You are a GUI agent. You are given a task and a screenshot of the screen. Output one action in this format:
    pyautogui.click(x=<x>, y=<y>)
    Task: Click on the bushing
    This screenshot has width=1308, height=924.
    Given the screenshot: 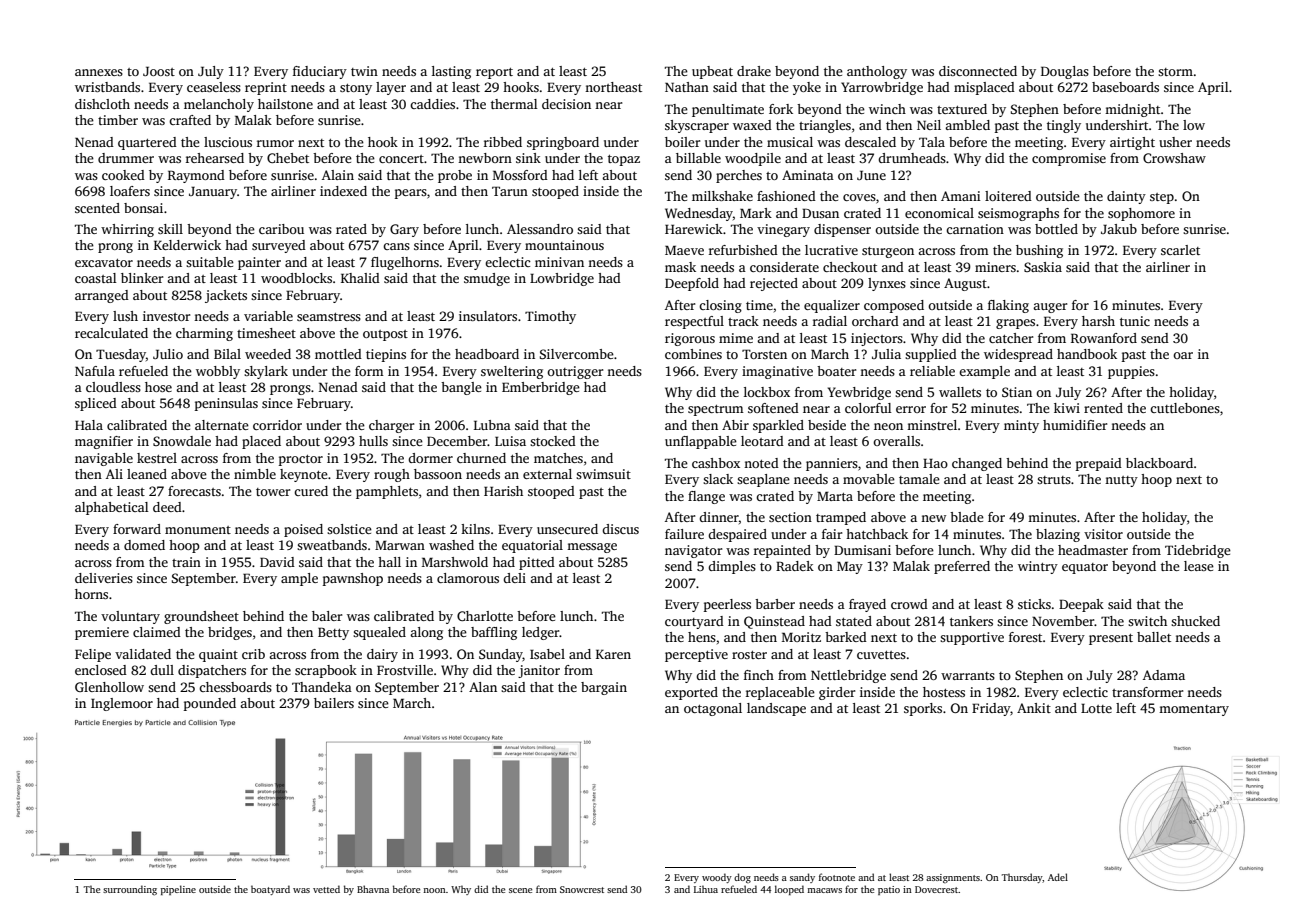 What is the action you would take?
    pyautogui.click(x=1039, y=251)
